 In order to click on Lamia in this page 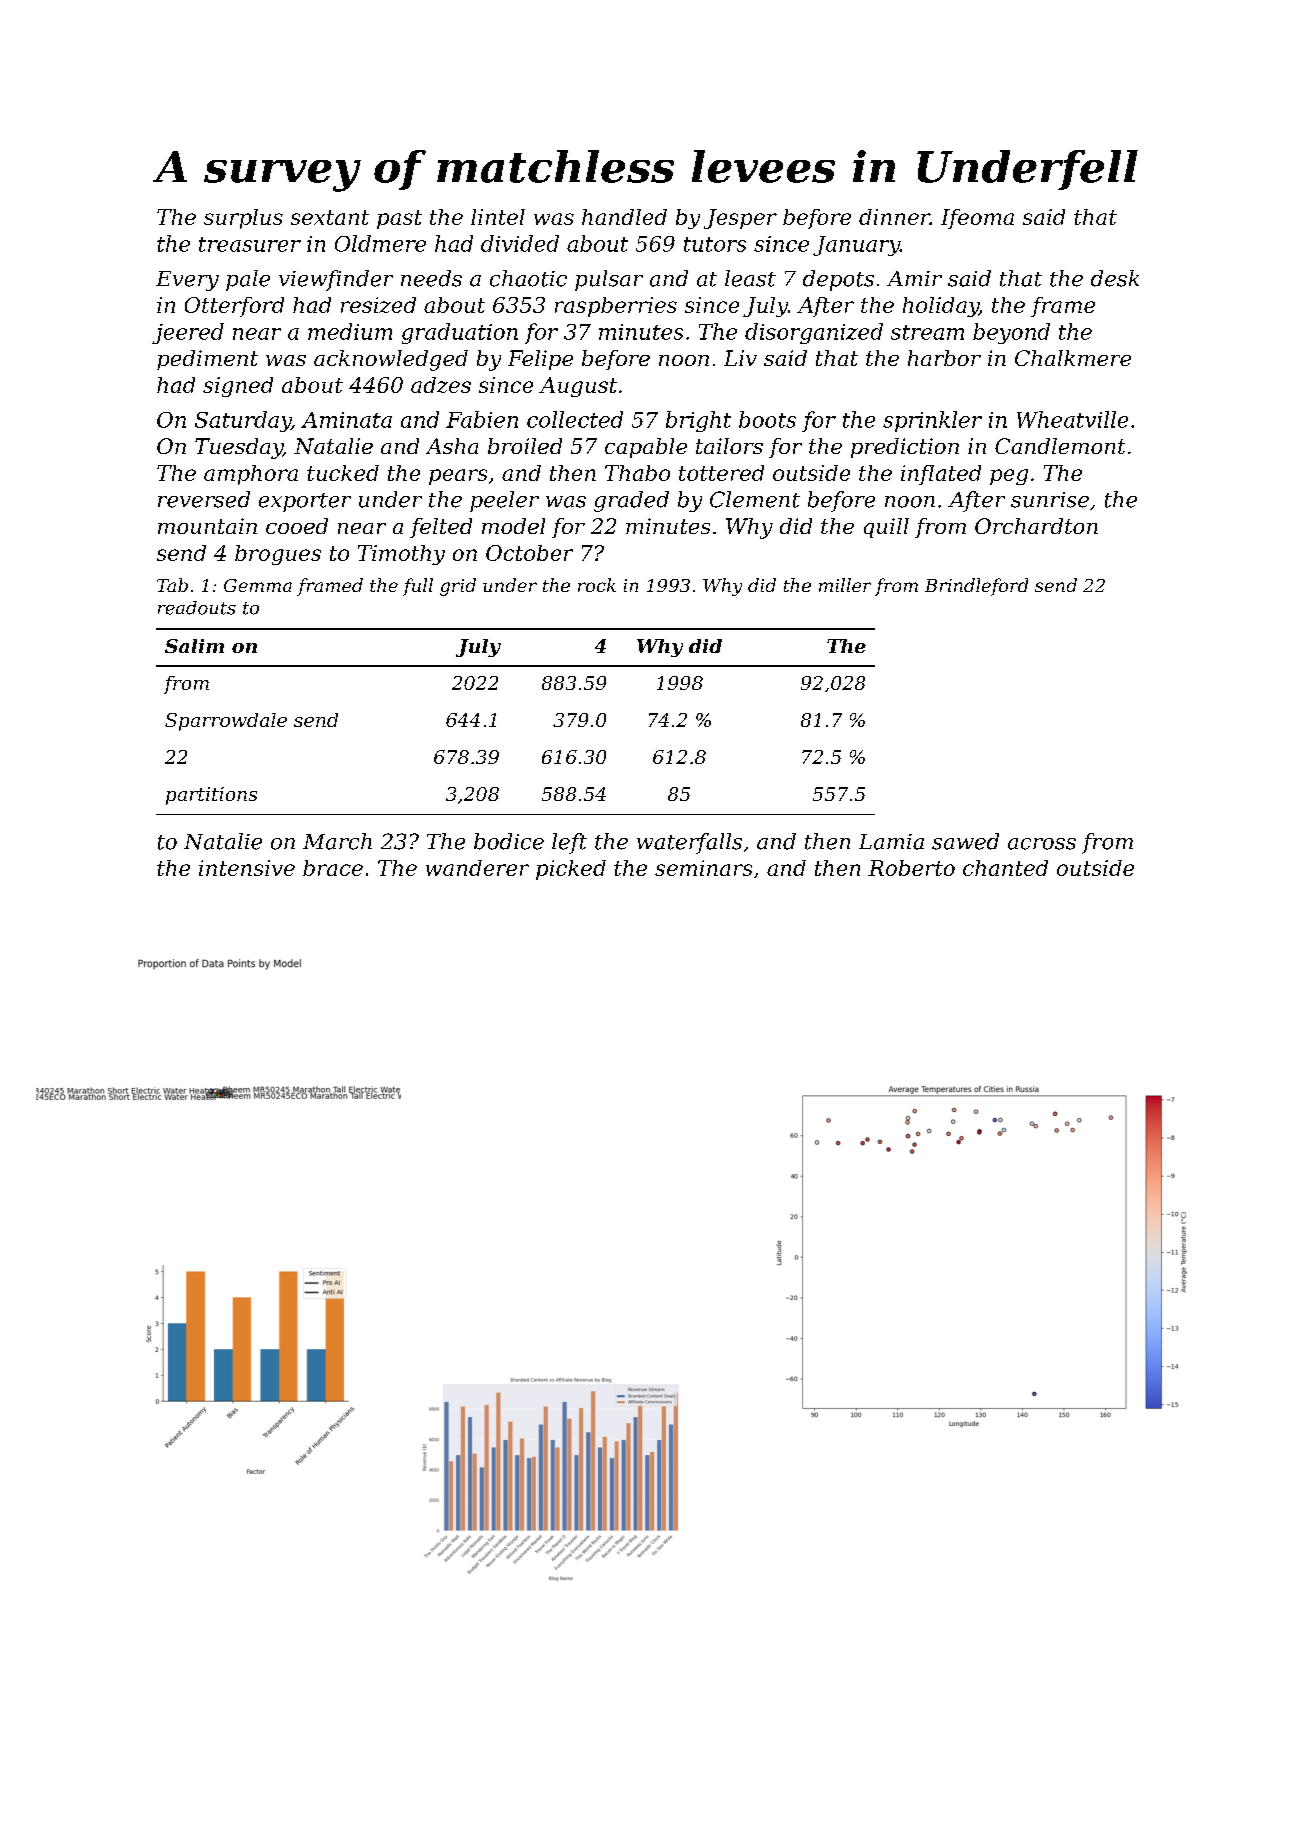, I will do `click(891, 842)`.
